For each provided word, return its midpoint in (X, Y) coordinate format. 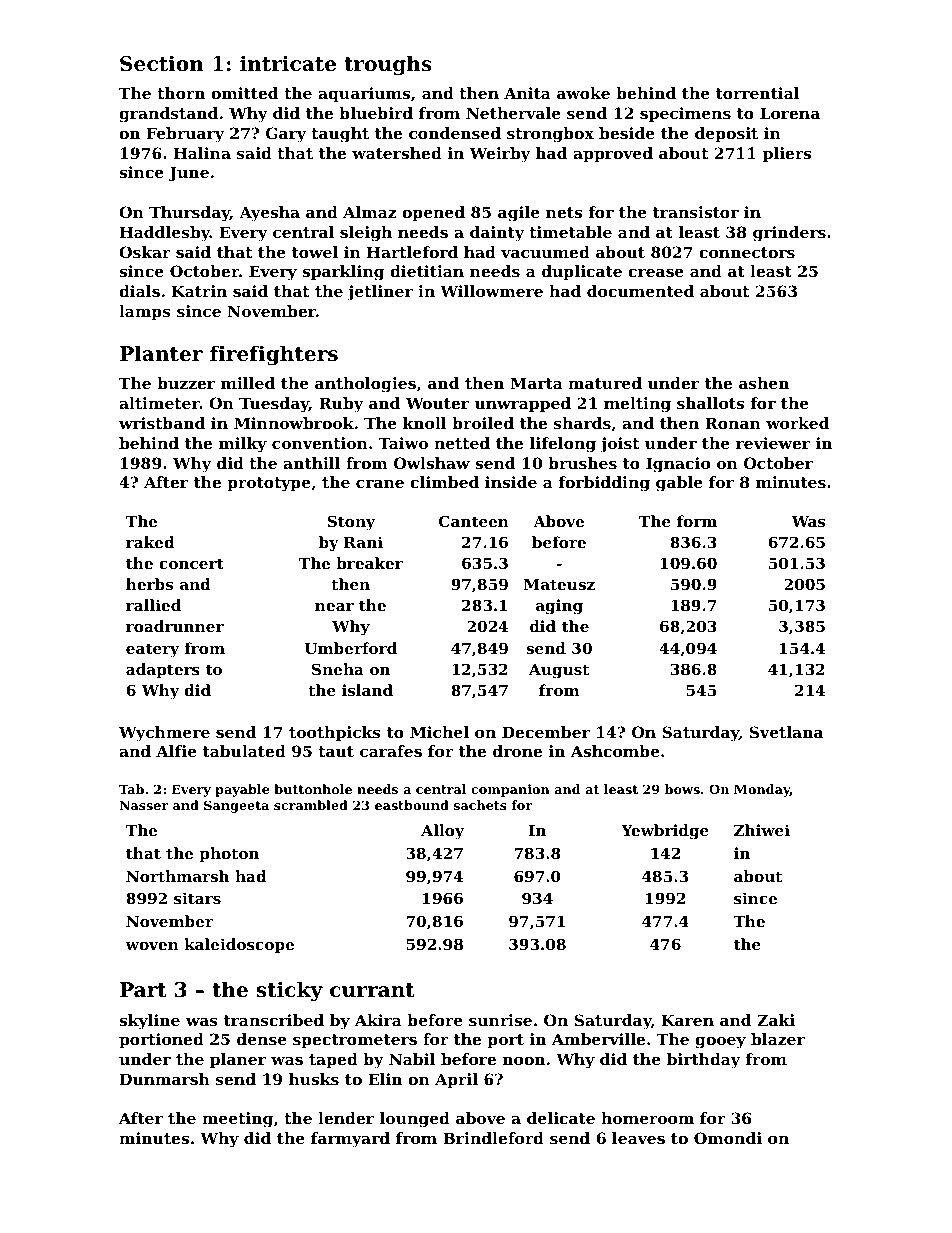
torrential (758, 93)
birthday (703, 1061)
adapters (163, 670)
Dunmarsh (165, 1079)
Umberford (351, 648)
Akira (378, 1020)
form (697, 521)
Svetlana (786, 732)
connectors (747, 252)
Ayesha (269, 214)
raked (150, 542)
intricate (288, 63)
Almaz (369, 212)
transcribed (274, 1020)
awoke (583, 93)
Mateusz (559, 584)
